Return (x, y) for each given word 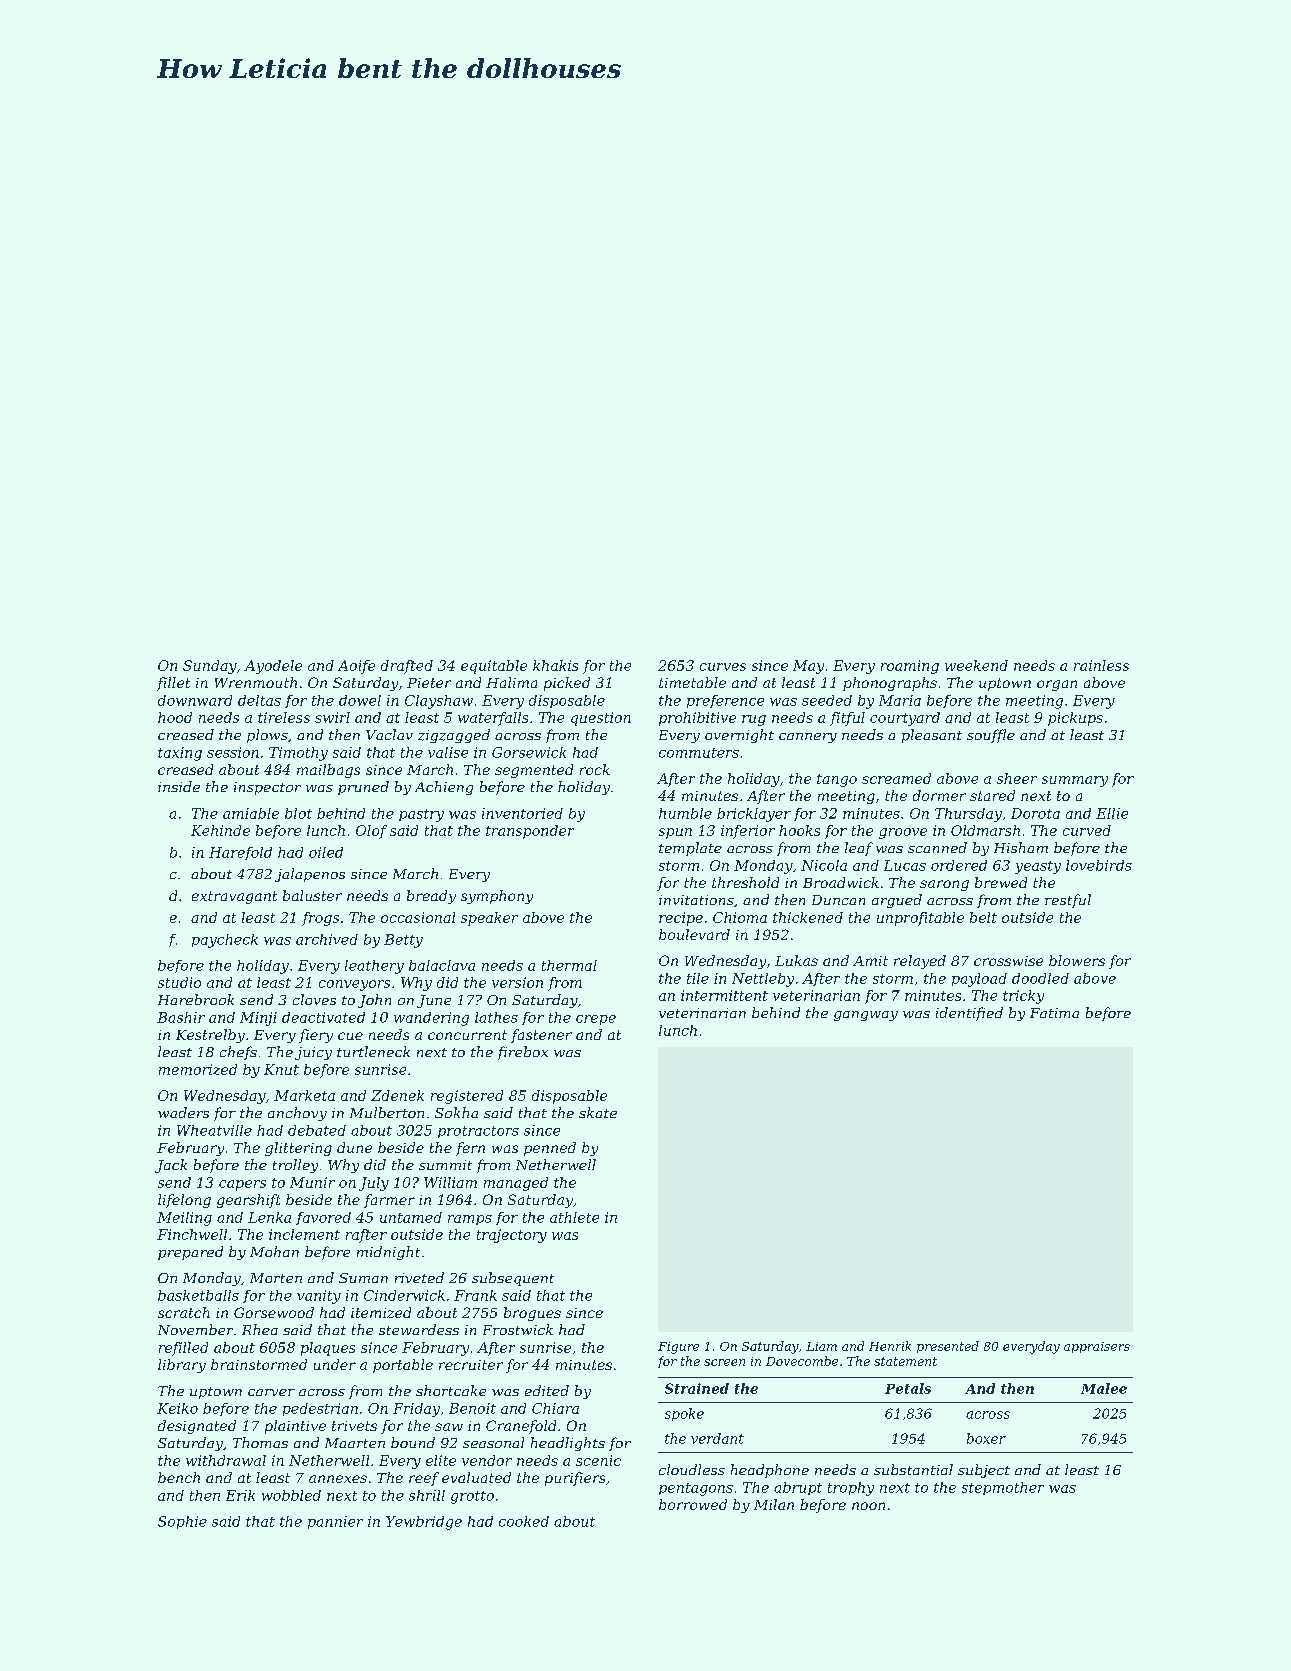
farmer (389, 1201)
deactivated (323, 1017)
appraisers (1097, 1347)
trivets (354, 1426)
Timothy (298, 754)
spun (675, 833)
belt (983, 917)
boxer (986, 1438)
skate (598, 1112)
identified (969, 1014)
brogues (532, 1314)
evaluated (476, 1477)
